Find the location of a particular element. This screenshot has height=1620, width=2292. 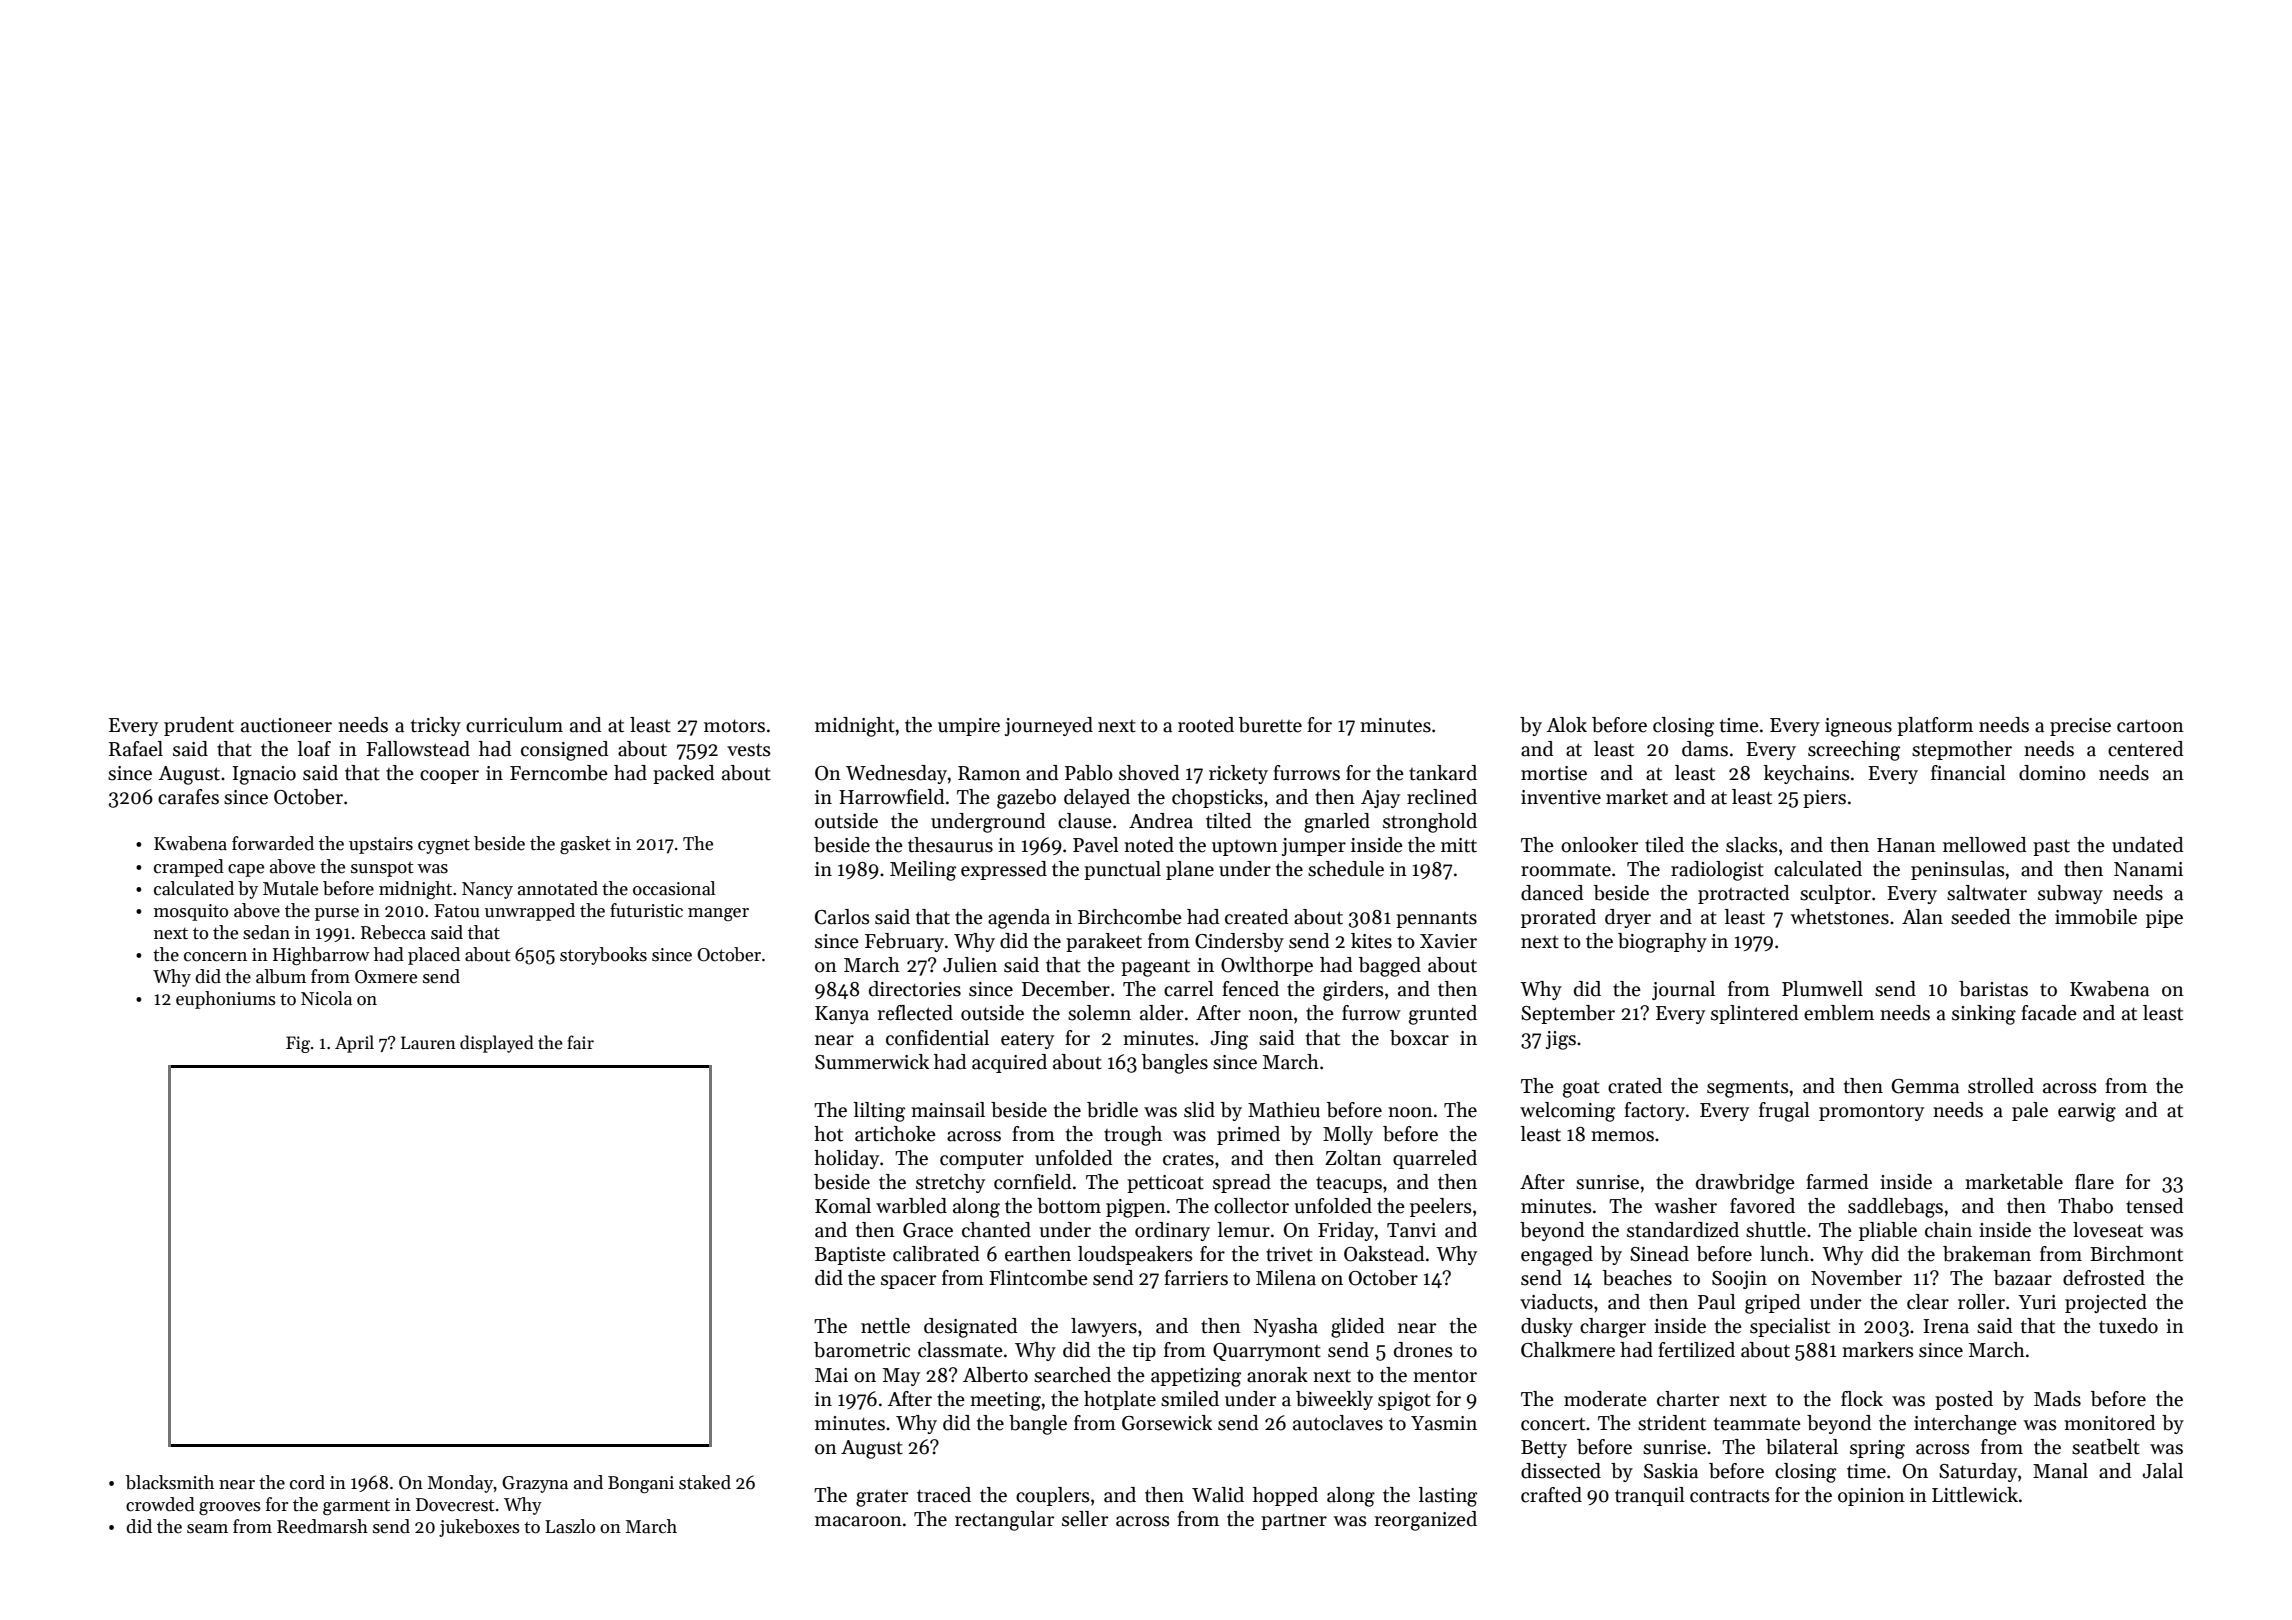

Mathieu is located at coordinates (1284, 1110).
